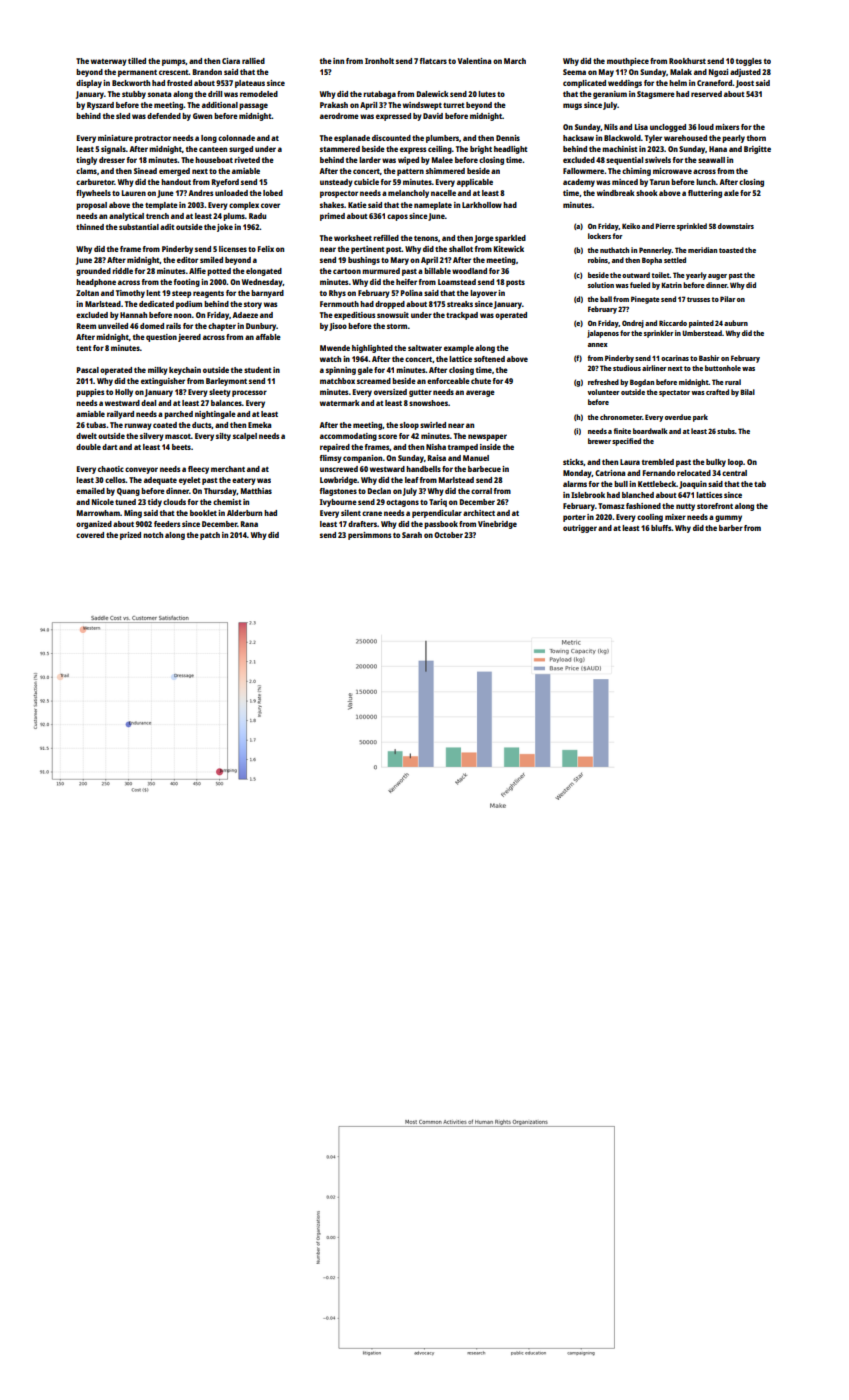 This screenshot has height=1400, width=849. What do you see at coordinates (661, 275) in the screenshot?
I see `toilet` at bounding box center [661, 275].
